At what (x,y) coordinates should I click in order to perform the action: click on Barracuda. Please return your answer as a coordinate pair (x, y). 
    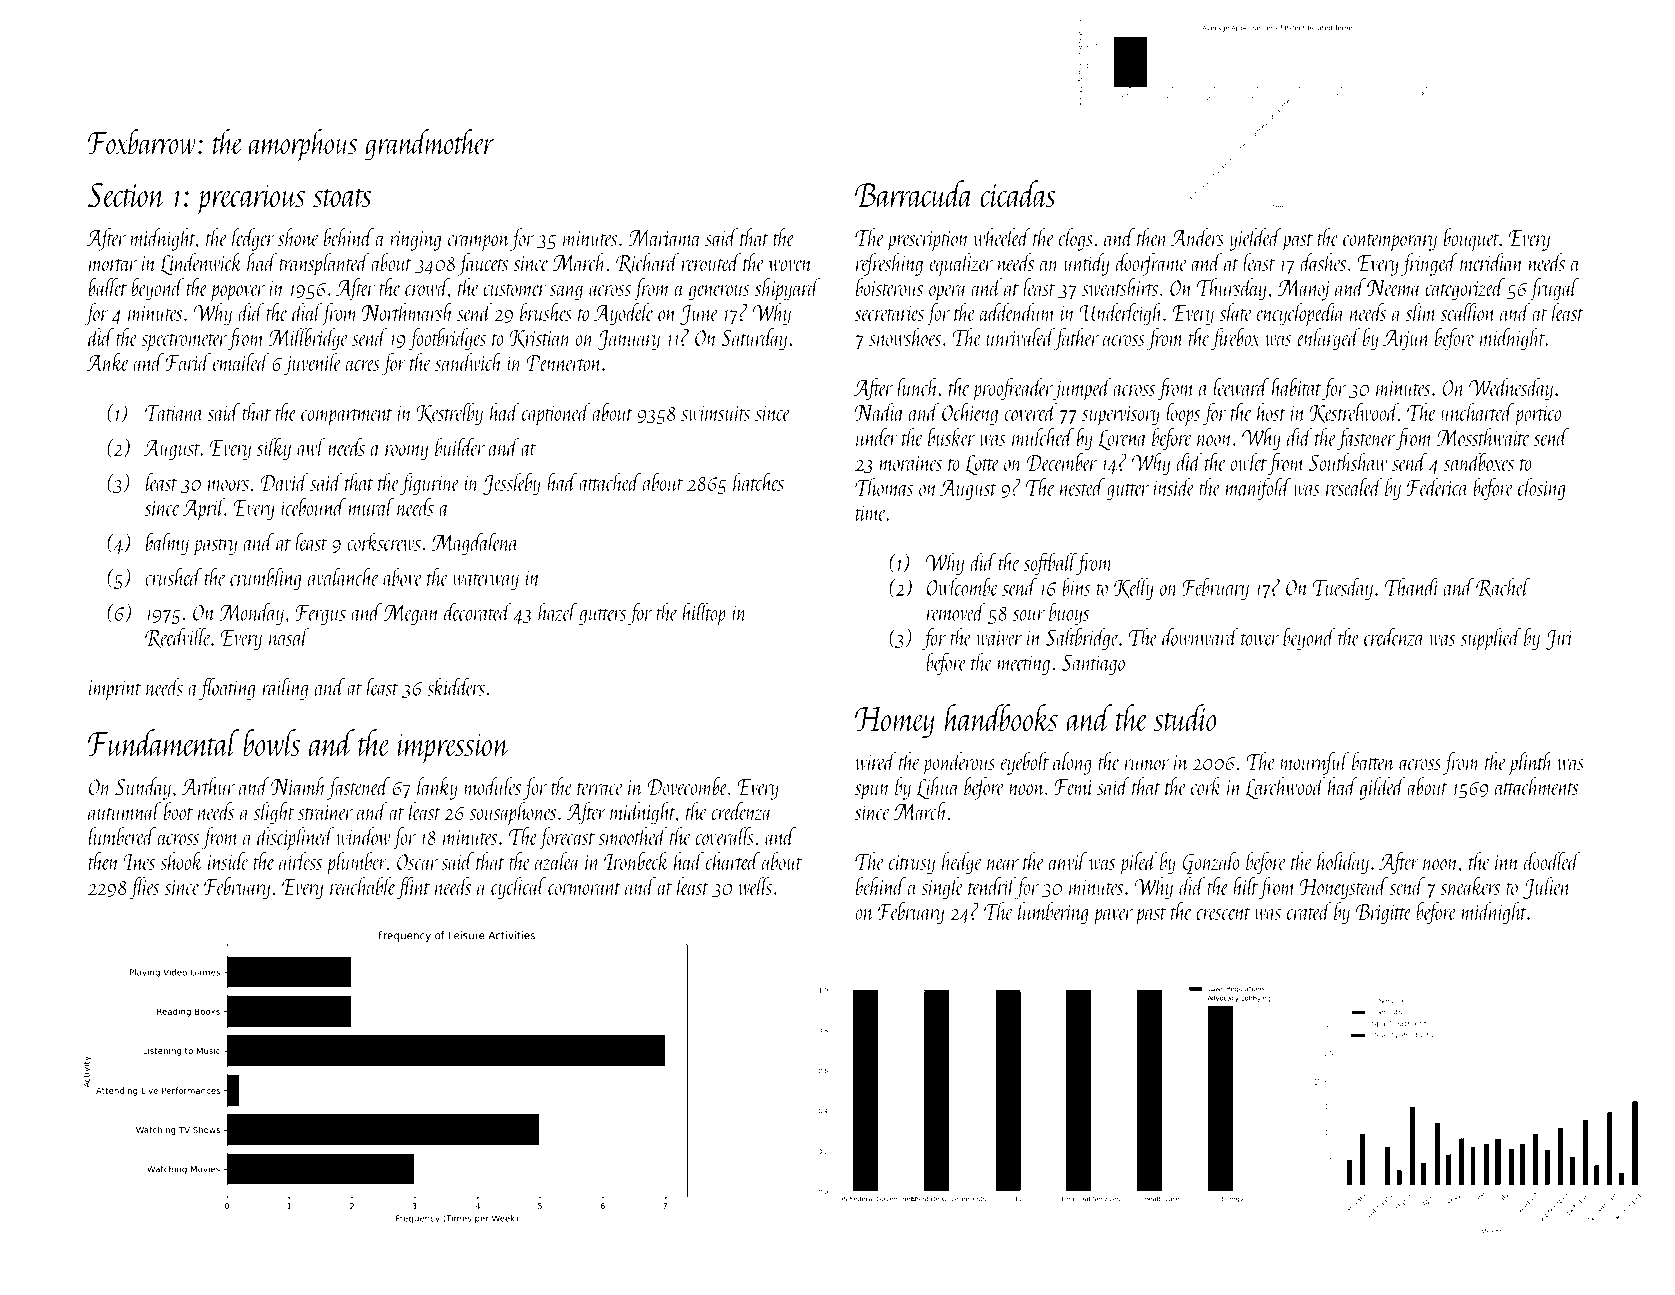
    Looking at the image, I should click on (914, 194).
